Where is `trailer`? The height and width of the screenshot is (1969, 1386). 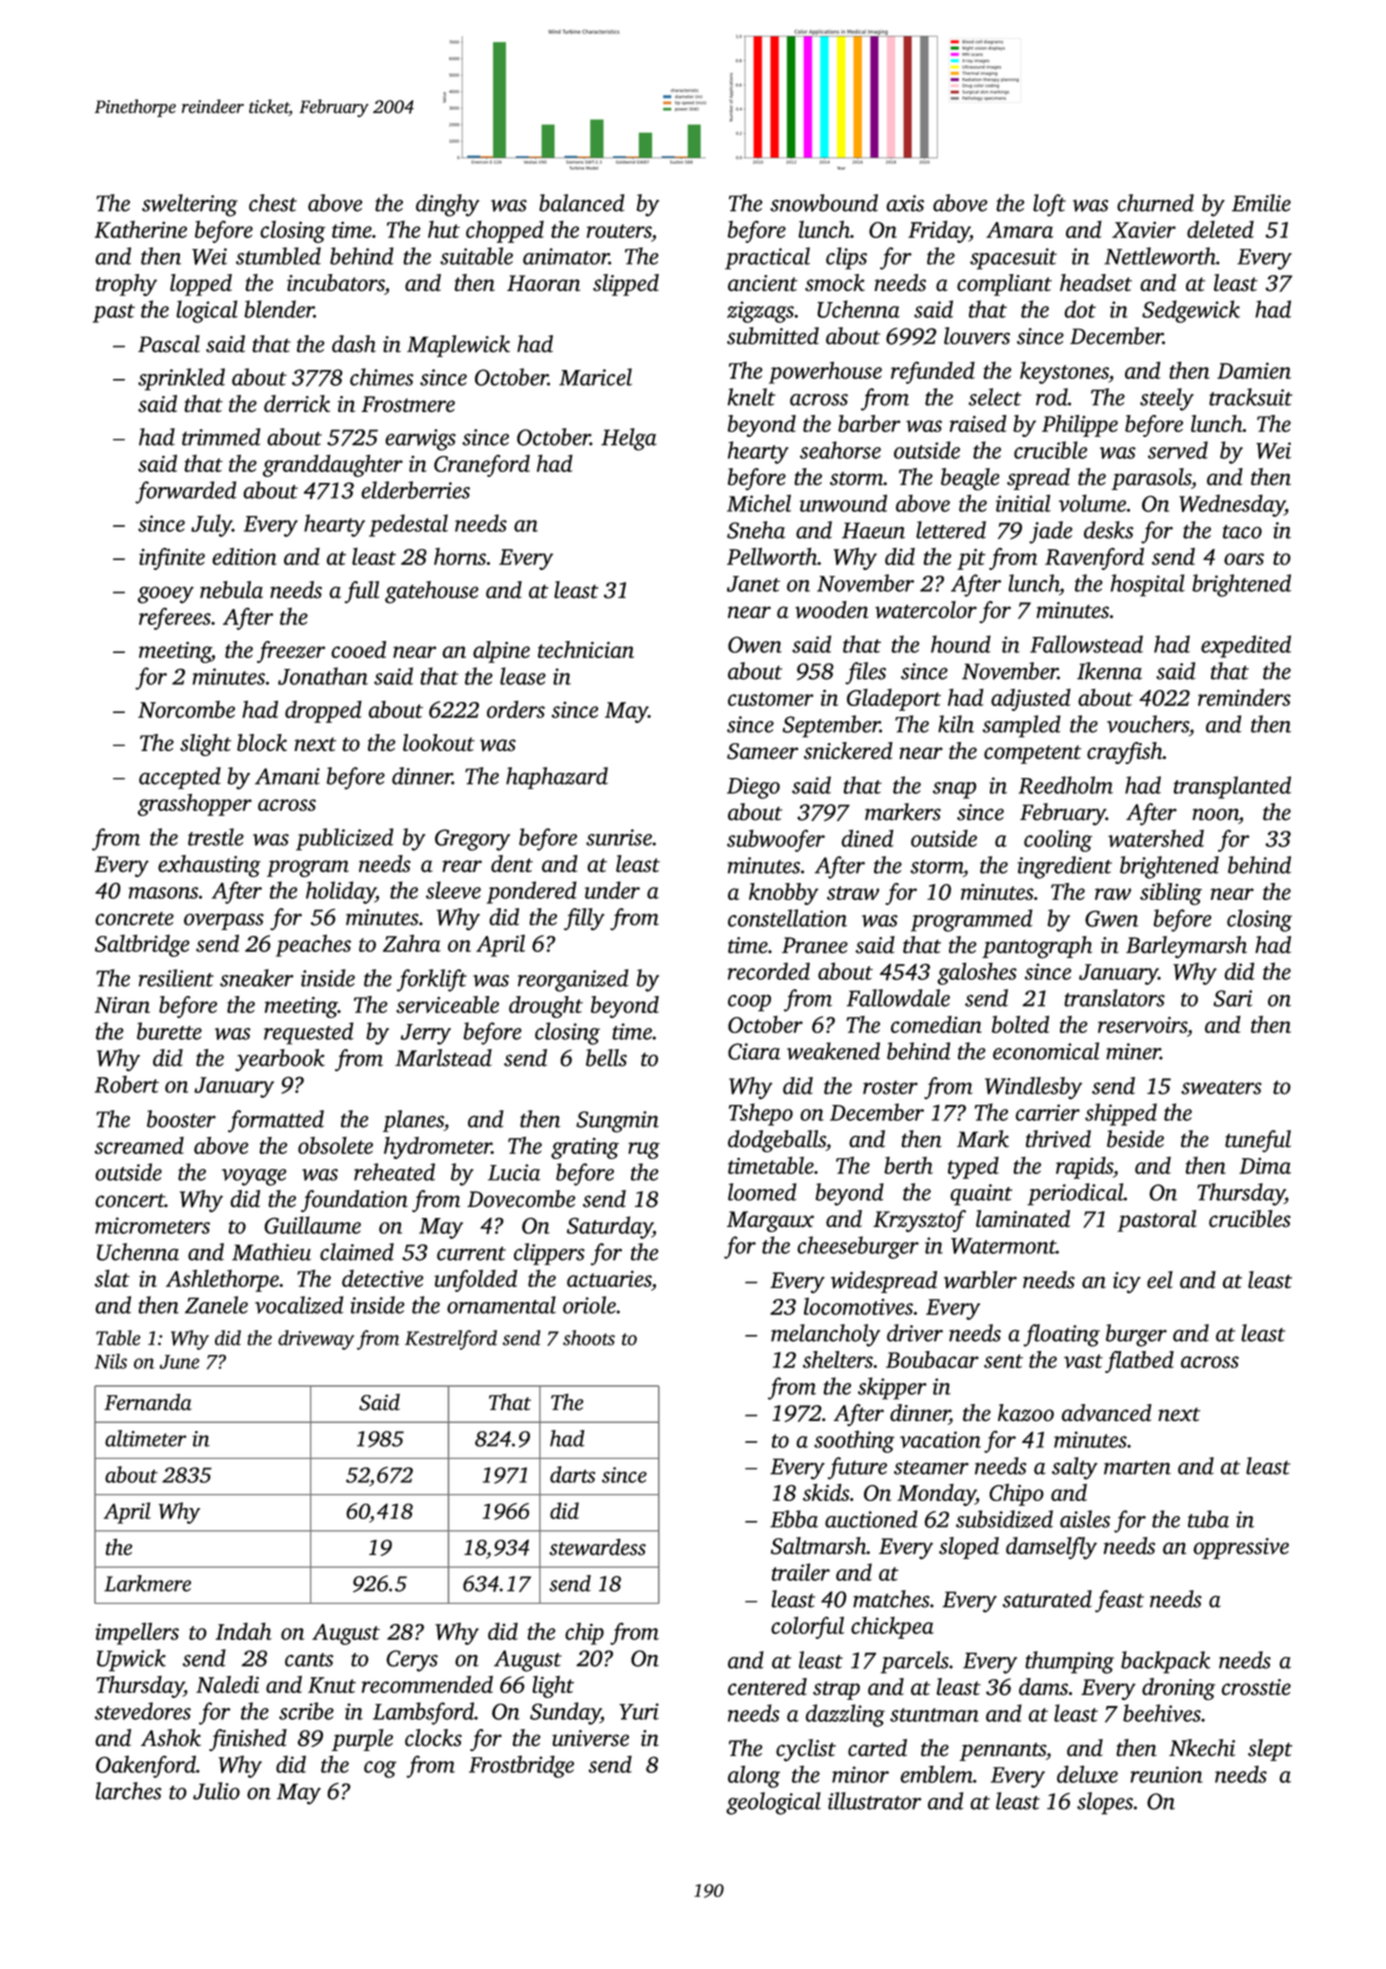
trailer is located at coordinates (801, 1572).
